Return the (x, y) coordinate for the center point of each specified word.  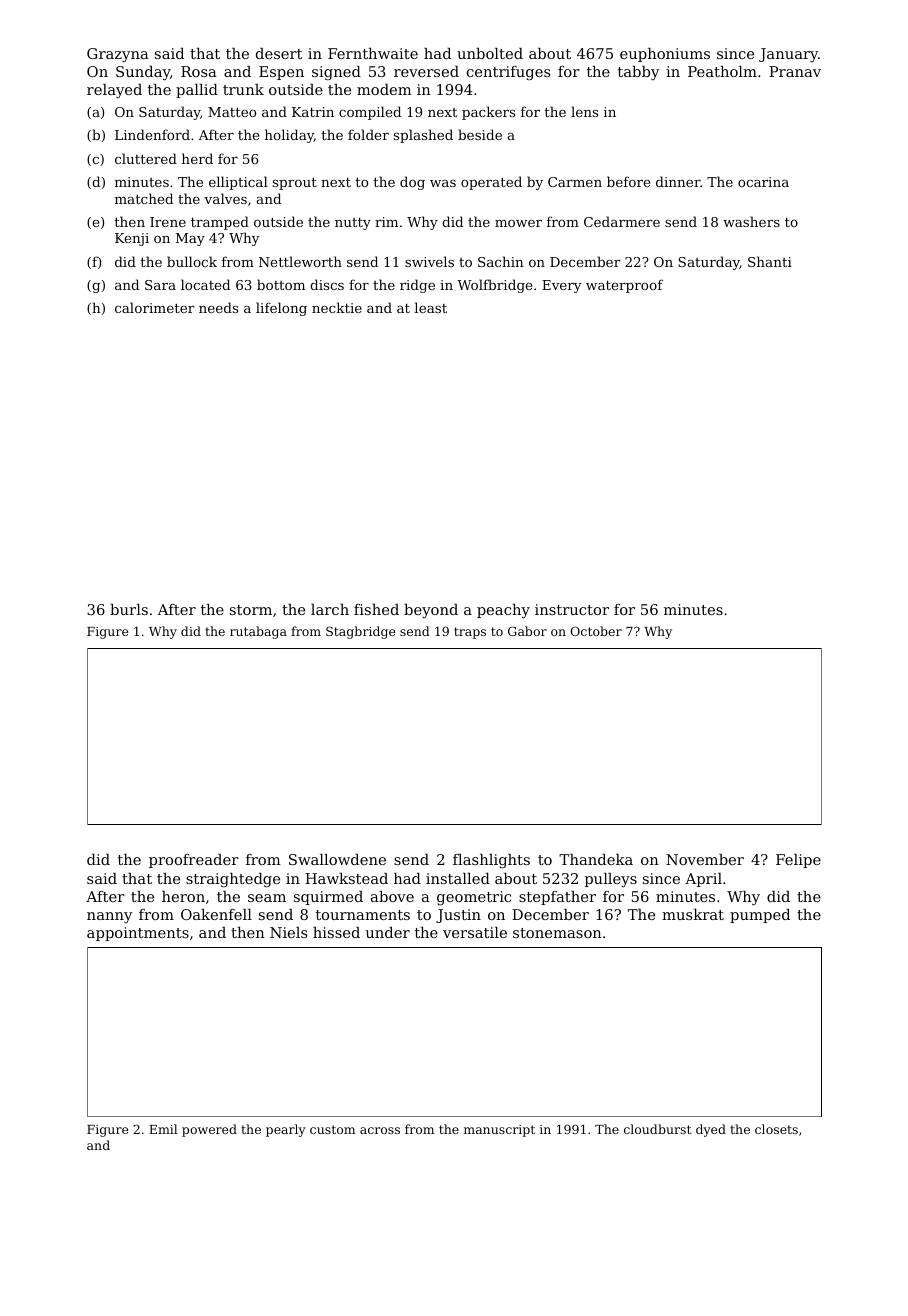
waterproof (624, 286)
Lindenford (152, 134)
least (430, 307)
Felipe (798, 861)
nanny (109, 918)
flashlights (491, 861)
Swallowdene (337, 859)
